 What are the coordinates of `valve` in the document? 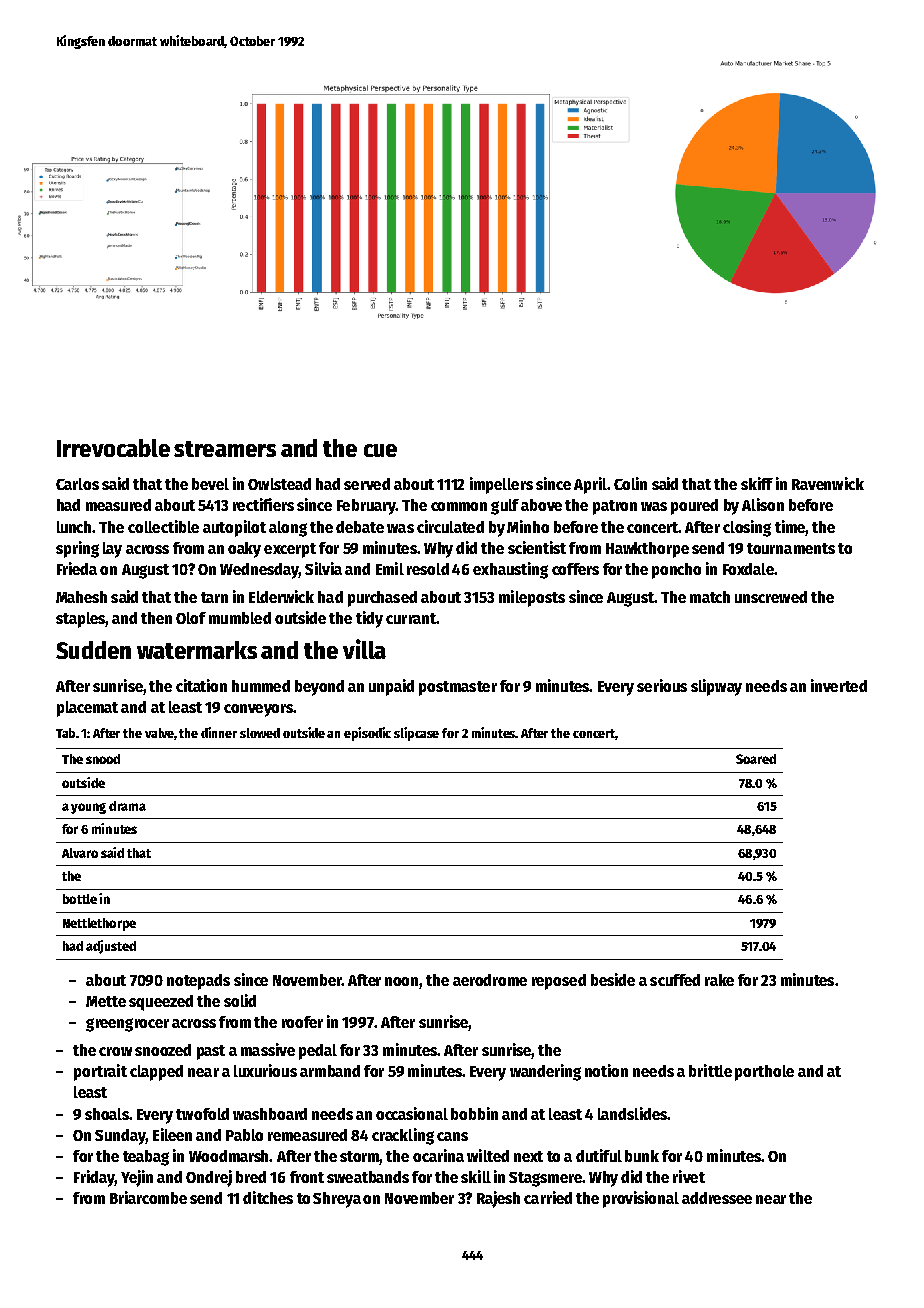 It's located at (159, 733).
